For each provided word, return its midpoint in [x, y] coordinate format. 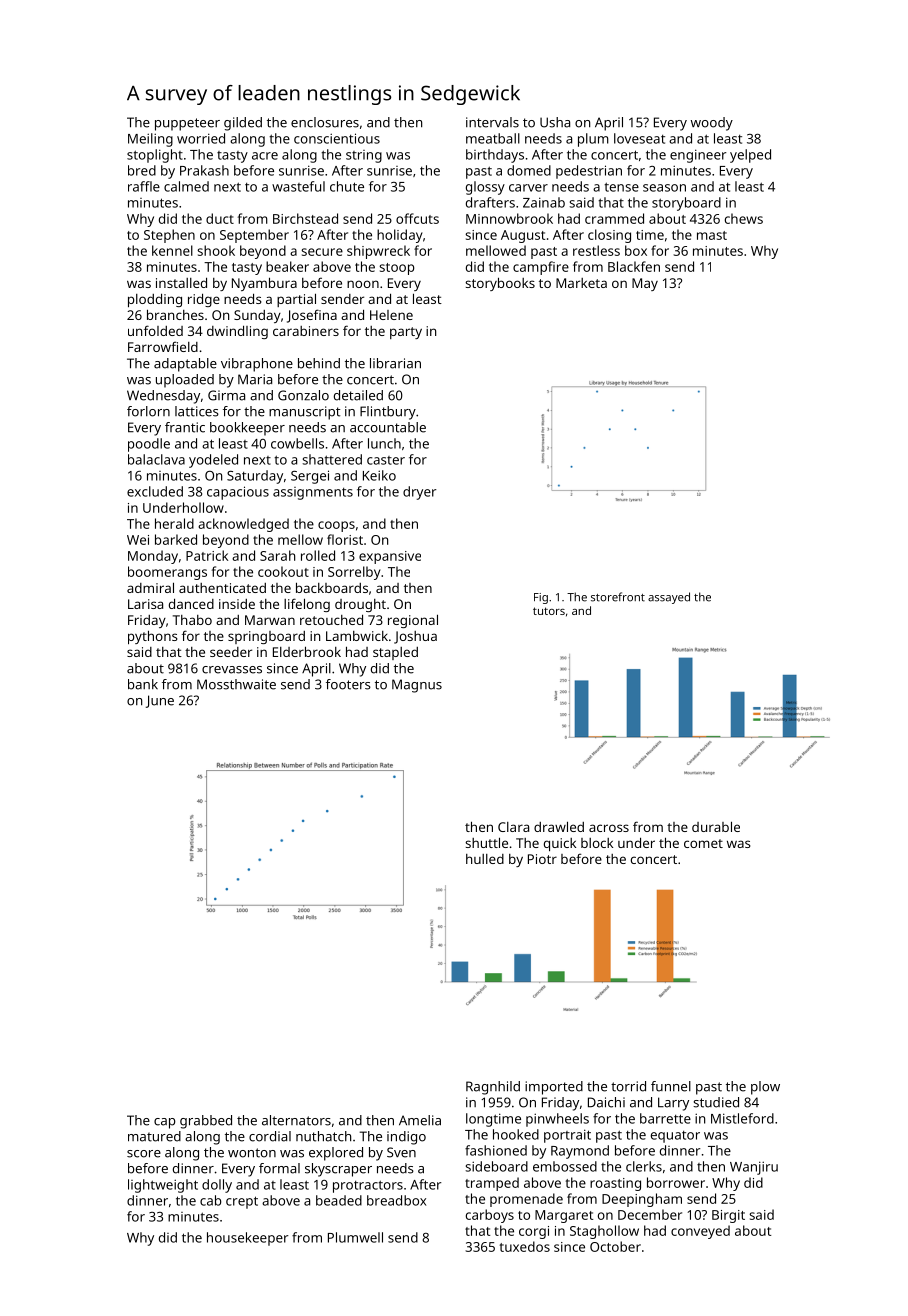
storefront [618, 597]
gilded [243, 124]
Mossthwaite [236, 684]
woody [712, 124]
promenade [526, 1200]
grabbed [206, 1122]
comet [703, 843]
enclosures [325, 122]
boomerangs [167, 573]
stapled [395, 653]
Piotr [542, 859]
